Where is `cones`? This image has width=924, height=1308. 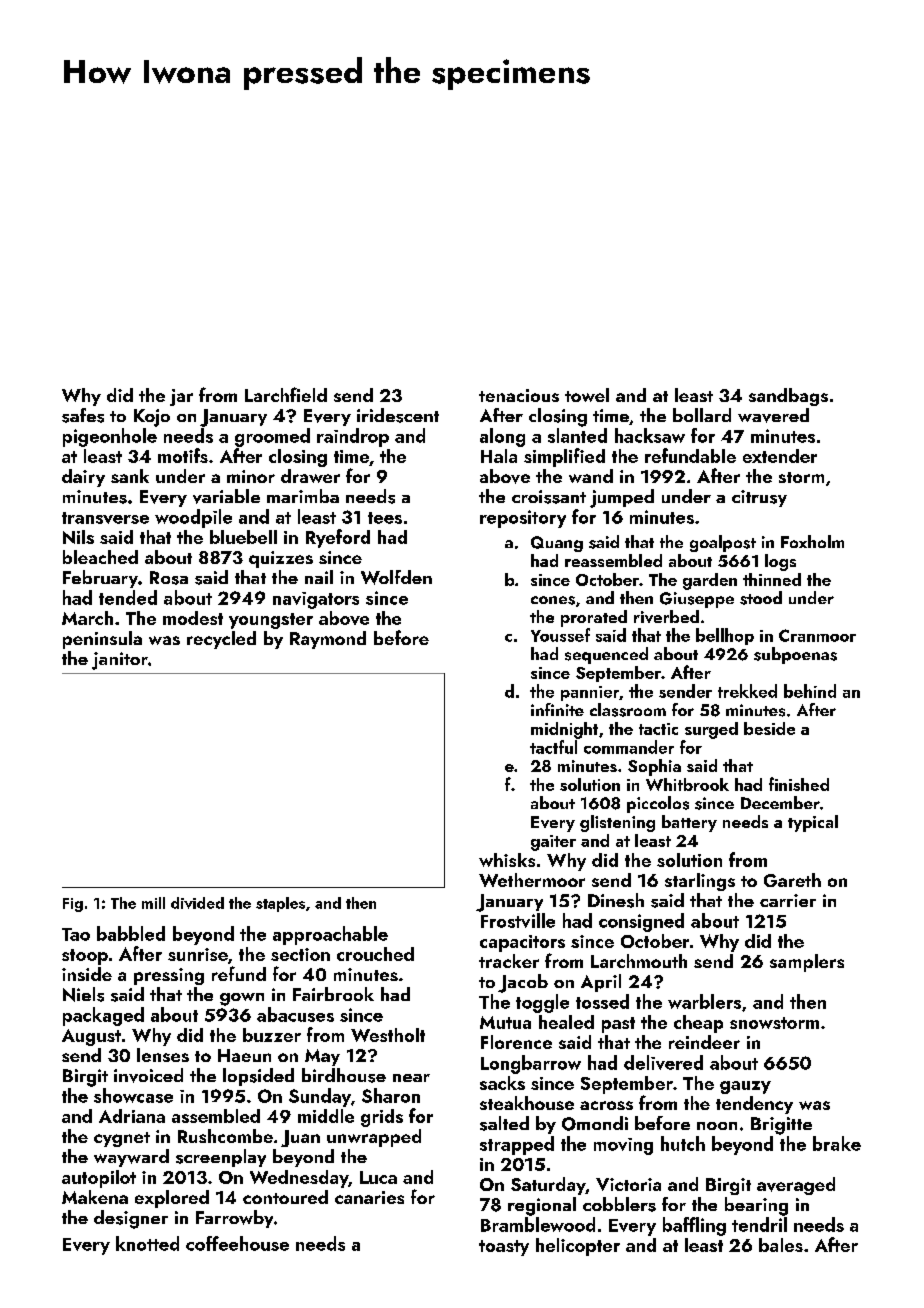 cones is located at coordinates (553, 600).
